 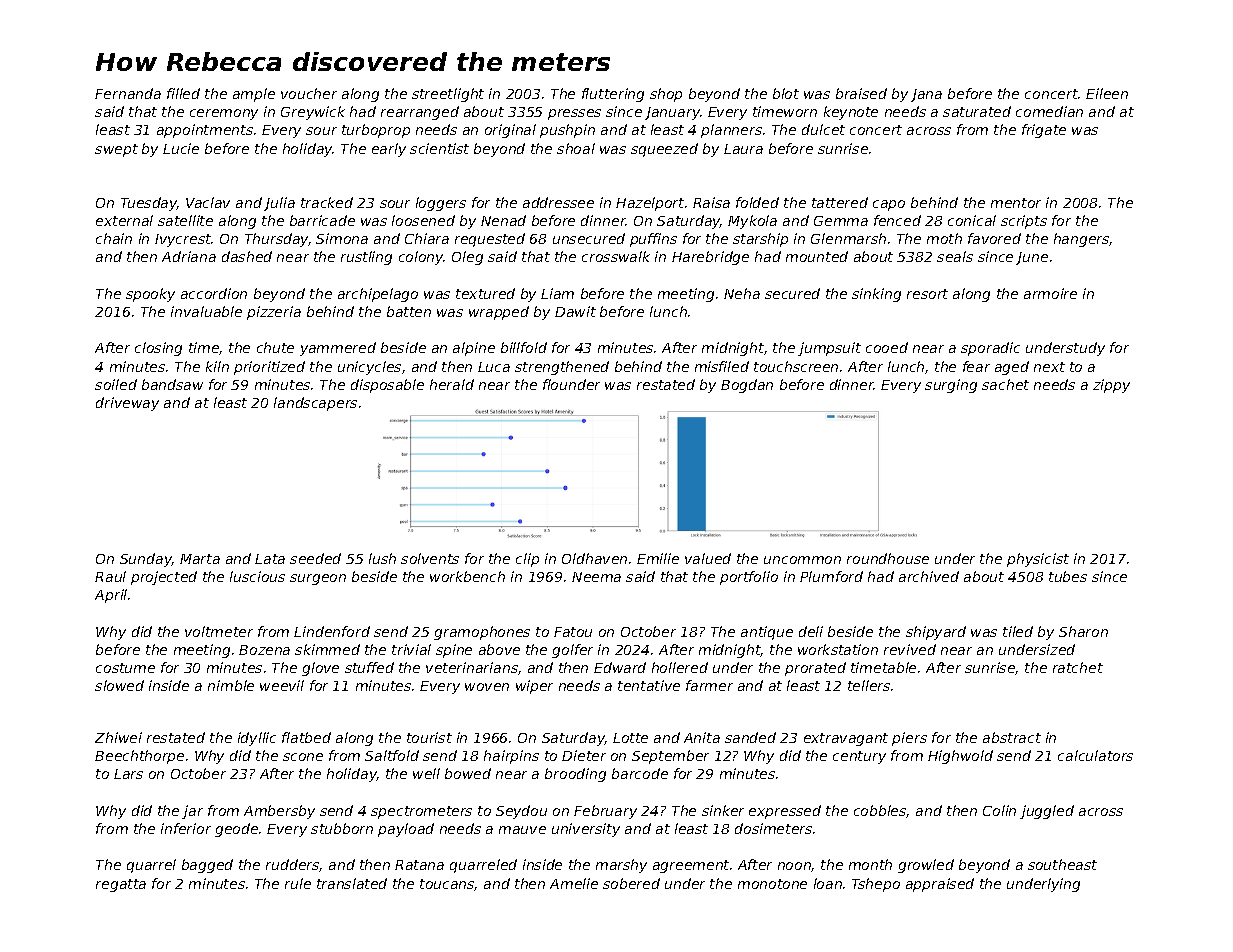 I want to click on calculators, so click(x=1095, y=755).
